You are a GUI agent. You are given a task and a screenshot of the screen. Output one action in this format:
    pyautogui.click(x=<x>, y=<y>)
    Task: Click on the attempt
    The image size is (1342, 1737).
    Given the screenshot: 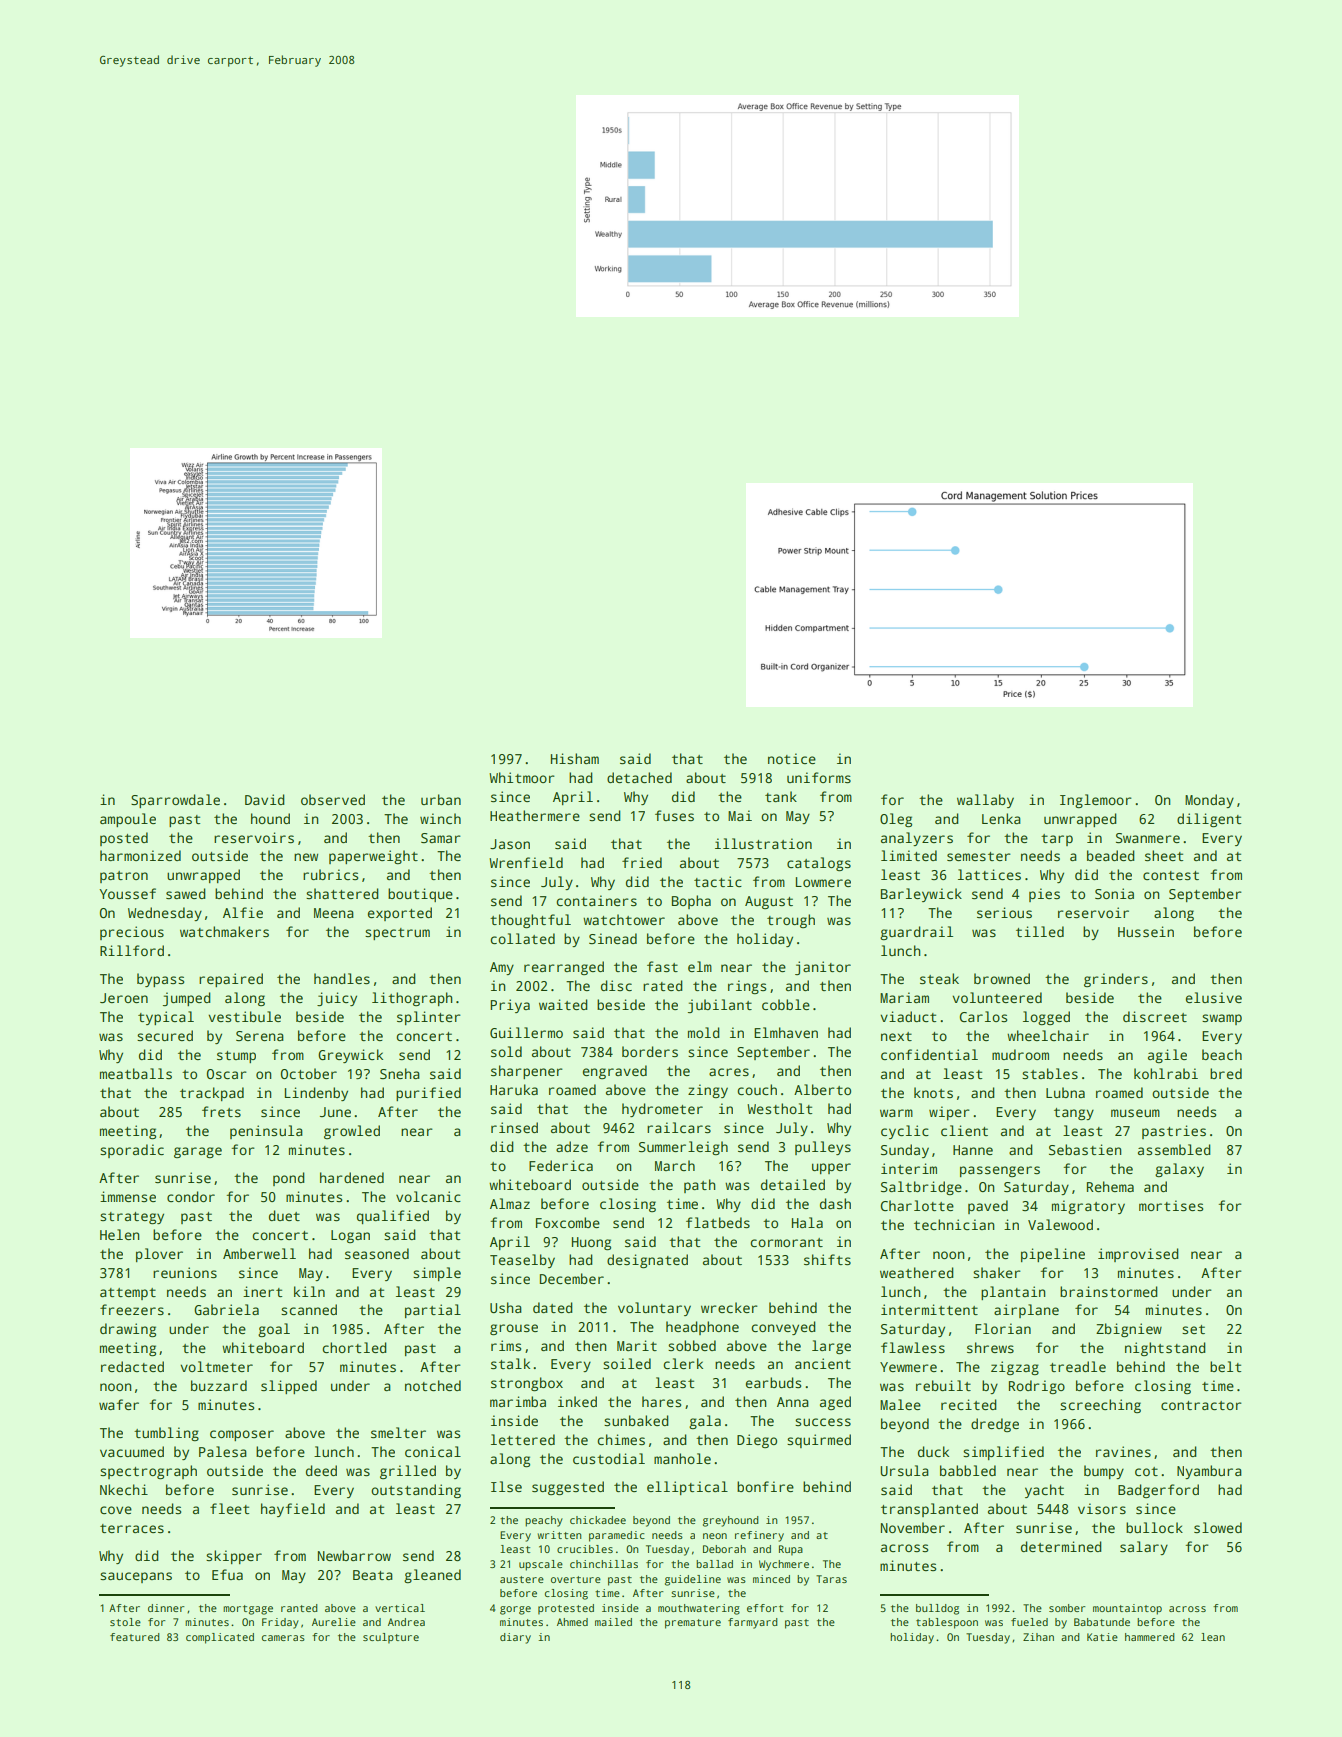 What is the action you would take?
    pyautogui.click(x=128, y=1294)
